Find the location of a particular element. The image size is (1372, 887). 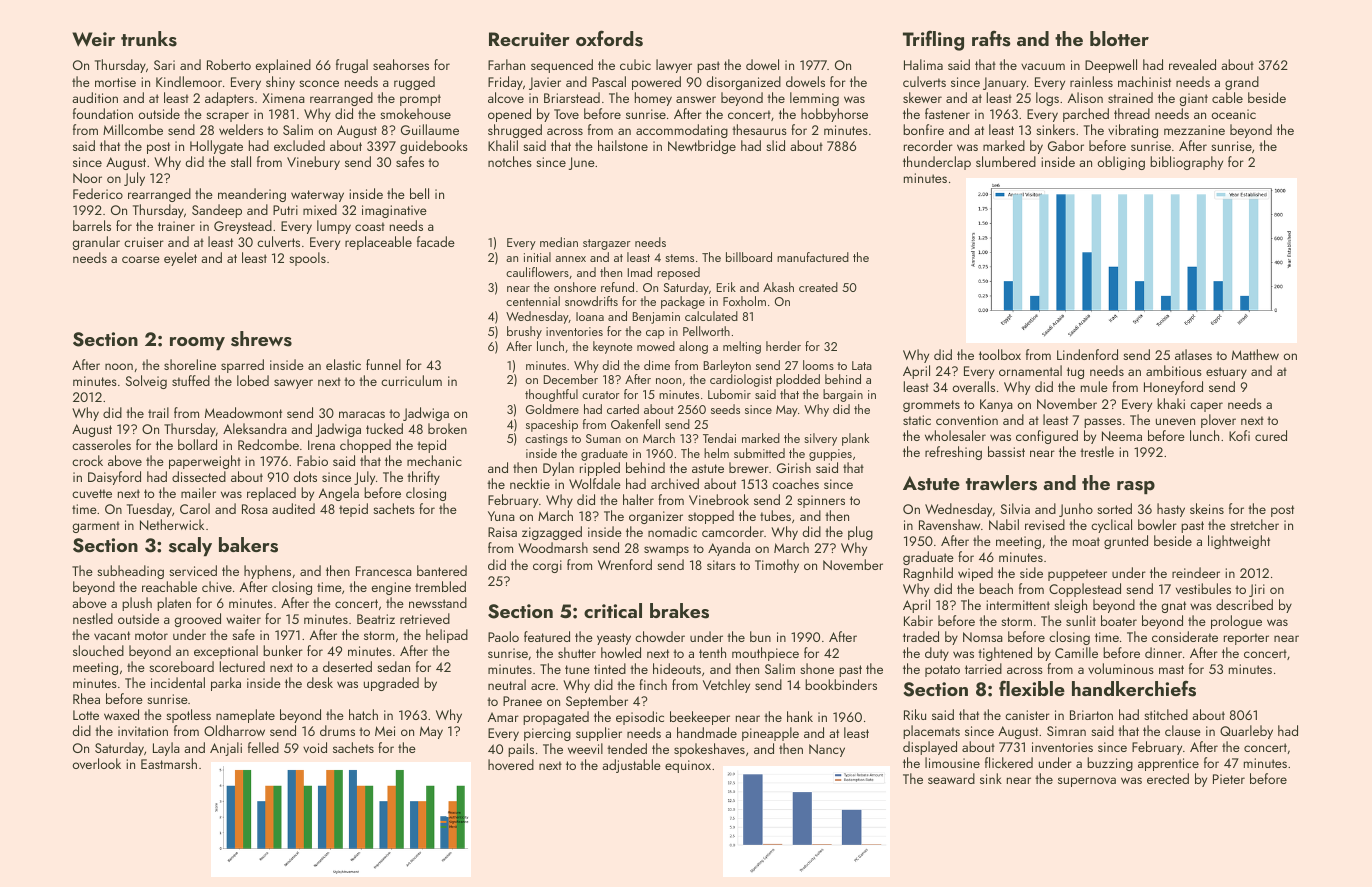

motor is located at coordinates (151, 635).
